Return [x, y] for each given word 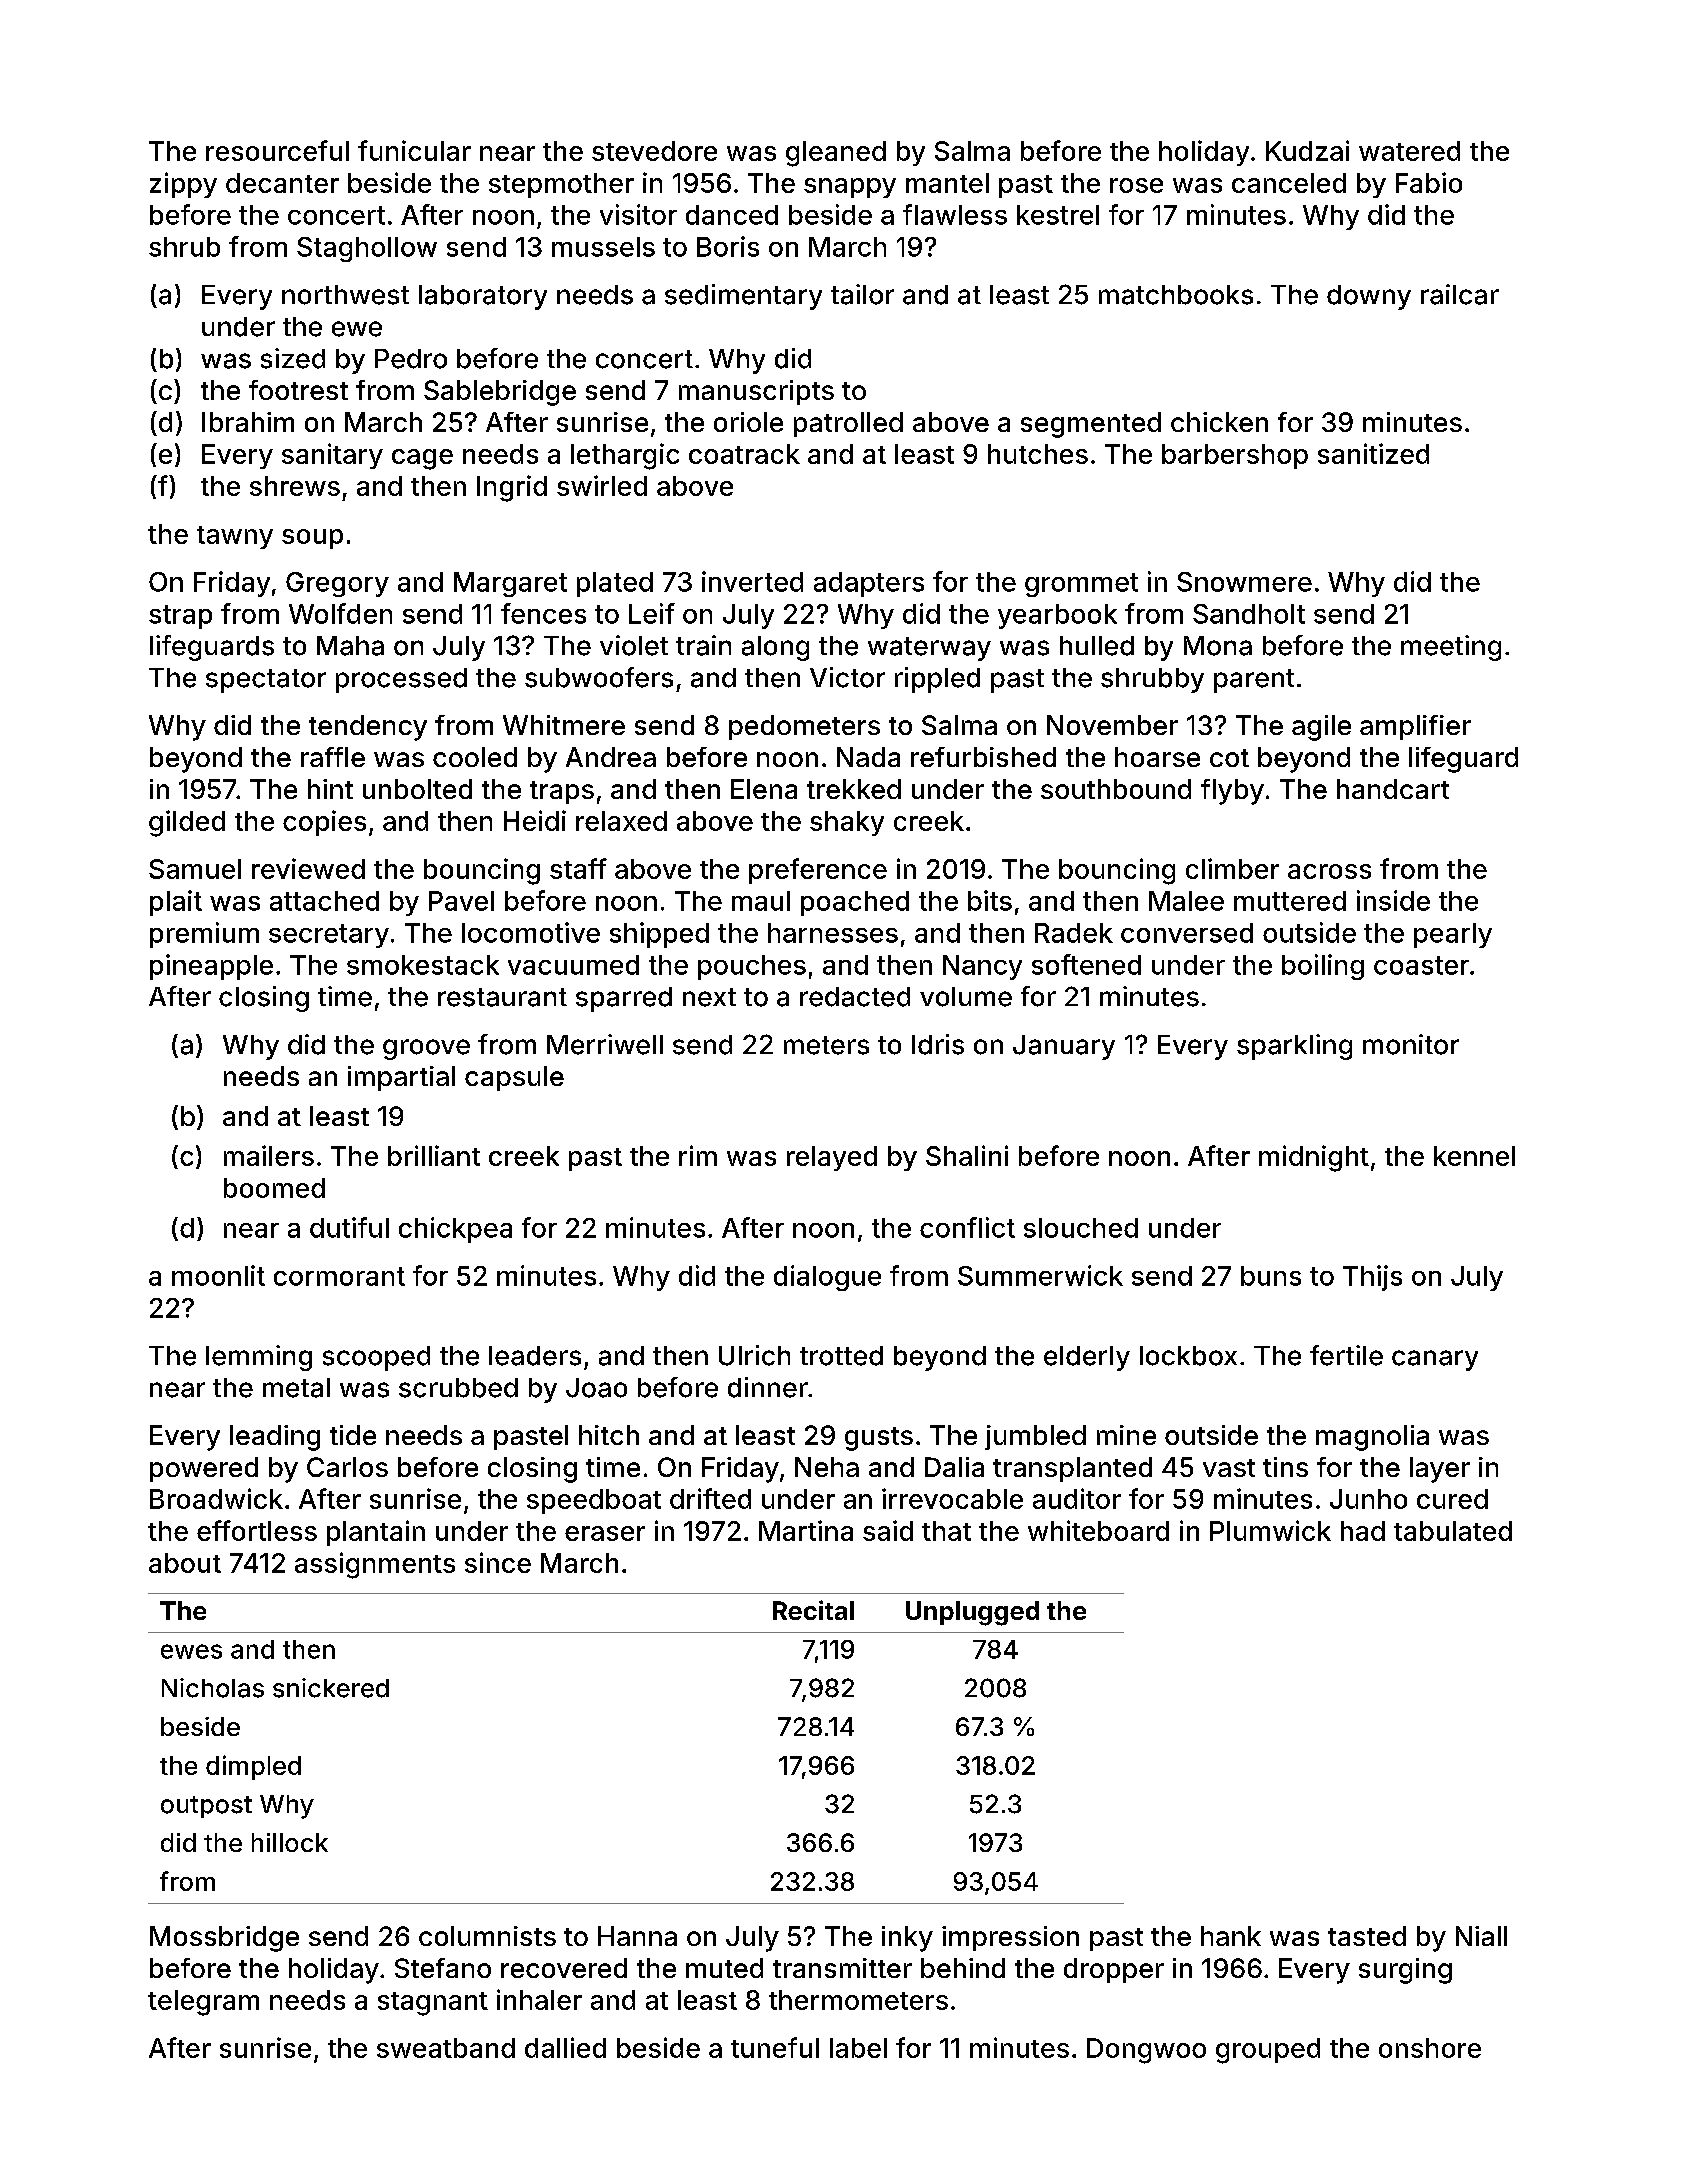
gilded [187, 823]
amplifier [1415, 727]
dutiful [349, 1227]
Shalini [967, 1155]
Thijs [1372, 1278]
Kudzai [1307, 150]
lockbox [1188, 1356]
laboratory [483, 297]
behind [963, 1968]
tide [353, 1435]
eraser [605, 1533]
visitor [638, 214]
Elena [764, 789]
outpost [206, 1807]
